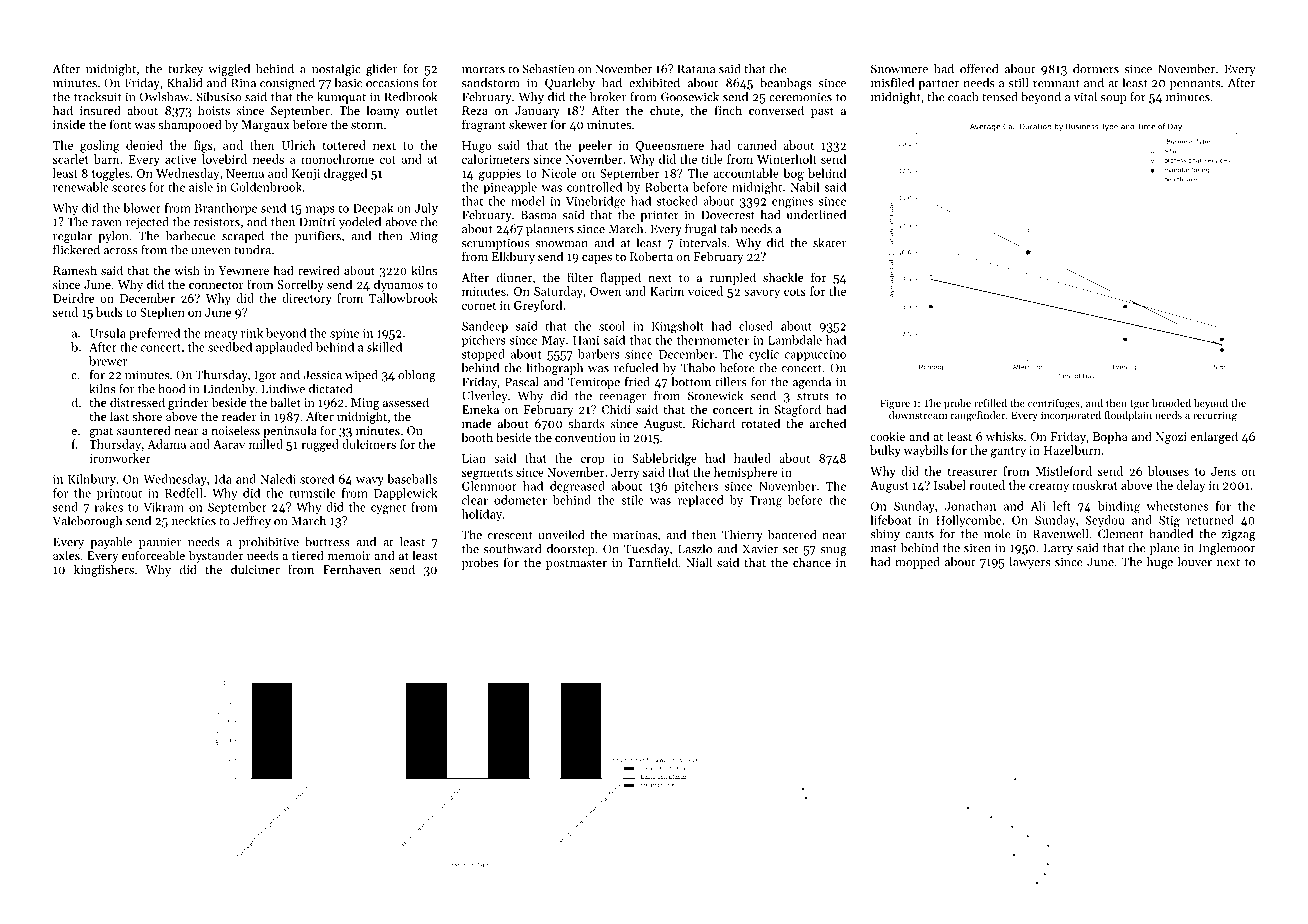 The height and width of the screenshot is (924, 1308). What do you see at coordinates (265, 126) in the screenshot?
I see `Margaux` at bounding box center [265, 126].
